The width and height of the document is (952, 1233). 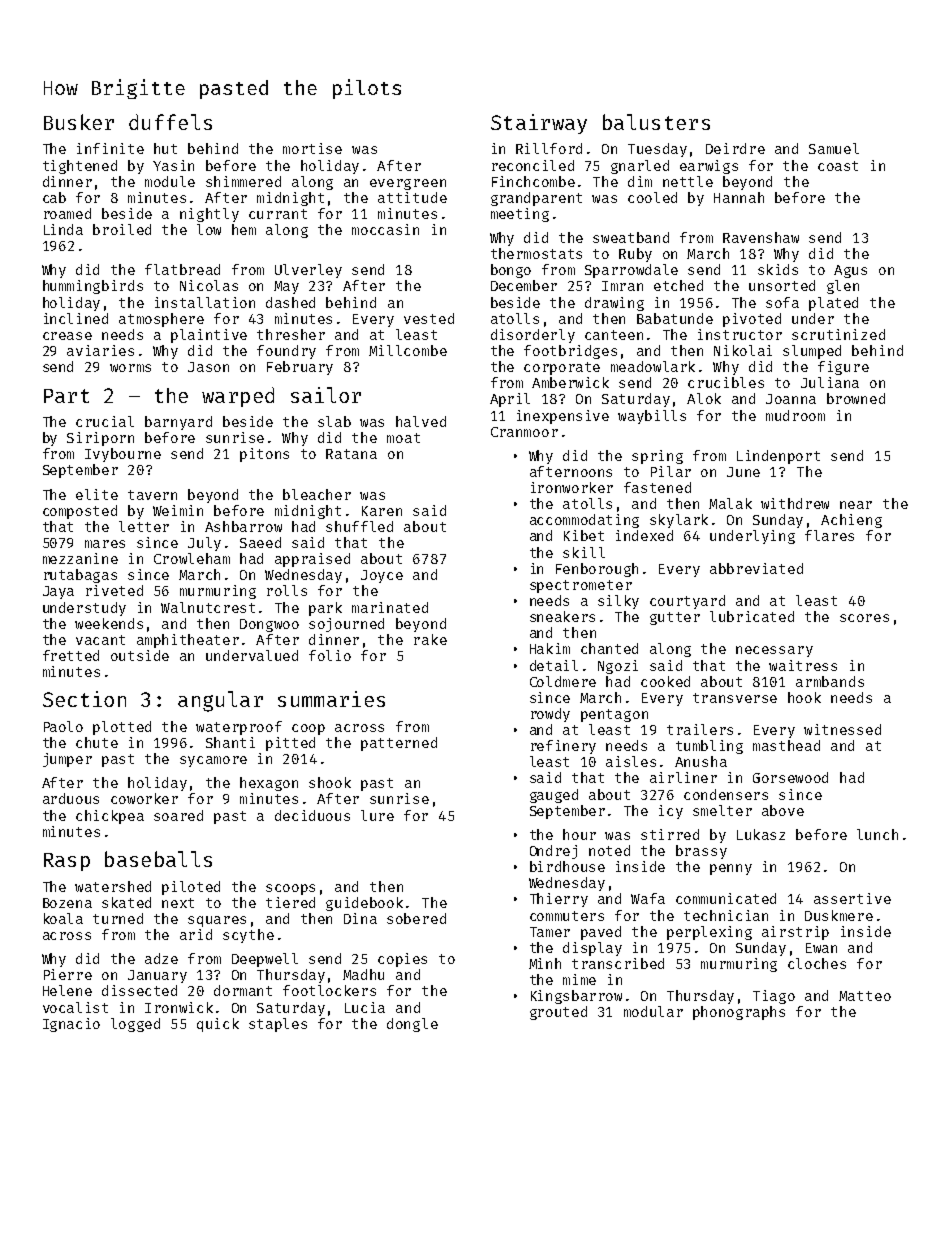 What do you see at coordinates (312, 148) in the document?
I see `mortise` at bounding box center [312, 148].
